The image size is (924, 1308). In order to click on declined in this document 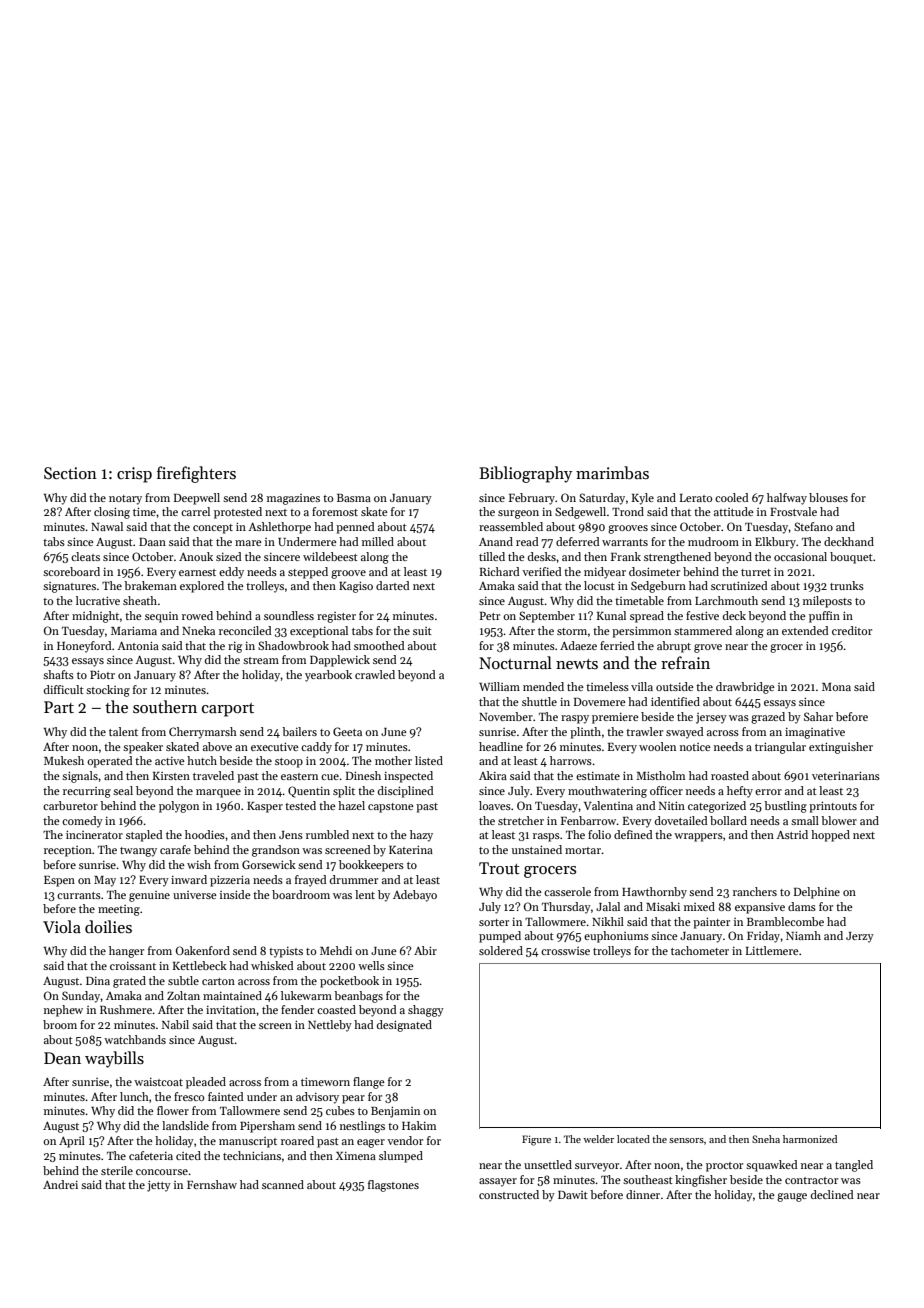, I will do `click(832, 1194)`.
